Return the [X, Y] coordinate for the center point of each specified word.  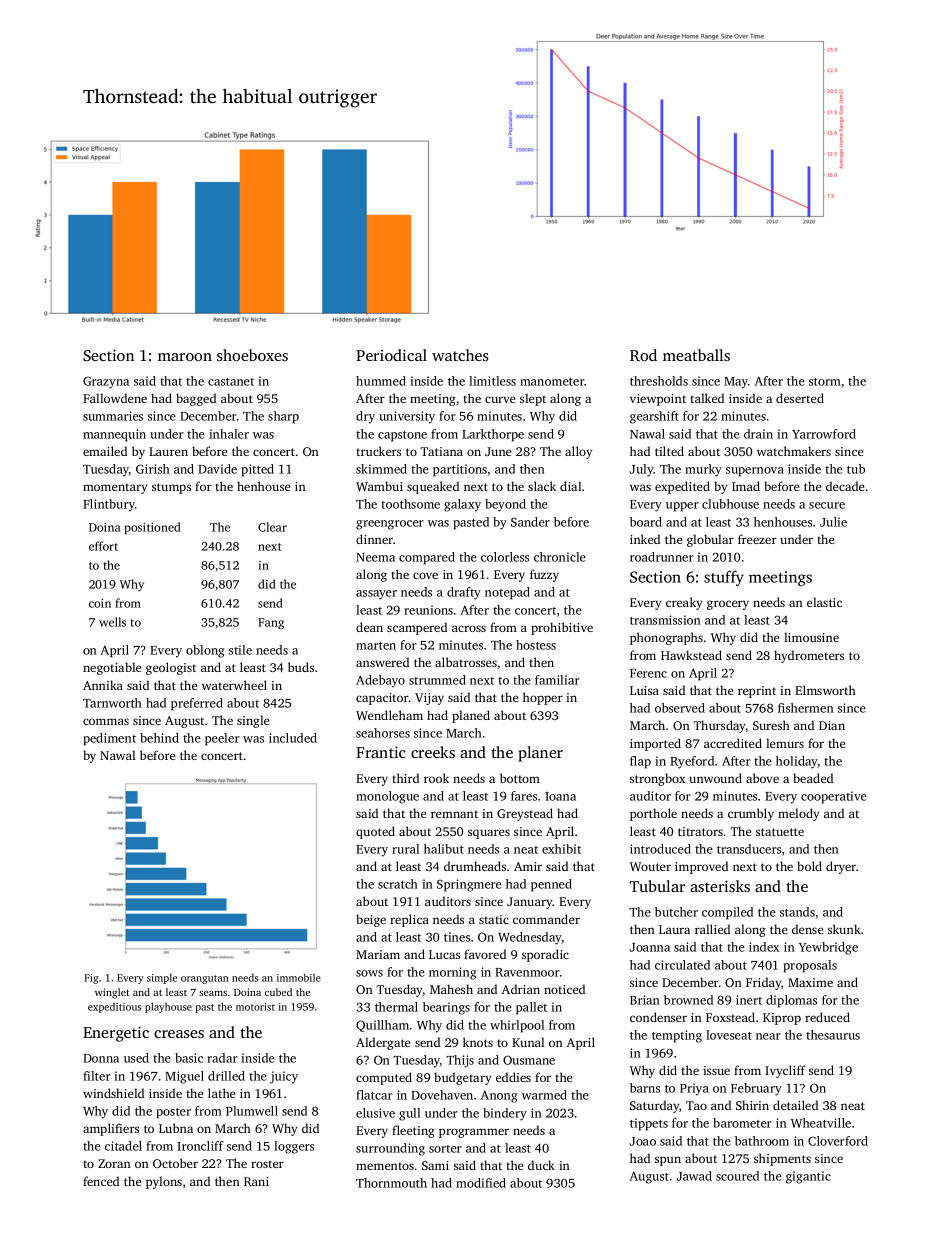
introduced [660, 849]
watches [460, 355]
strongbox [657, 779]
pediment [110, 739]
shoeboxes [252, 355]
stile [240, 650]
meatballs [696, 355]
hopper [543, 698]
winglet [112, 993]
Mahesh [451, 989]
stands [797, 912]
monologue [387, 797]
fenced [101, 1181]
